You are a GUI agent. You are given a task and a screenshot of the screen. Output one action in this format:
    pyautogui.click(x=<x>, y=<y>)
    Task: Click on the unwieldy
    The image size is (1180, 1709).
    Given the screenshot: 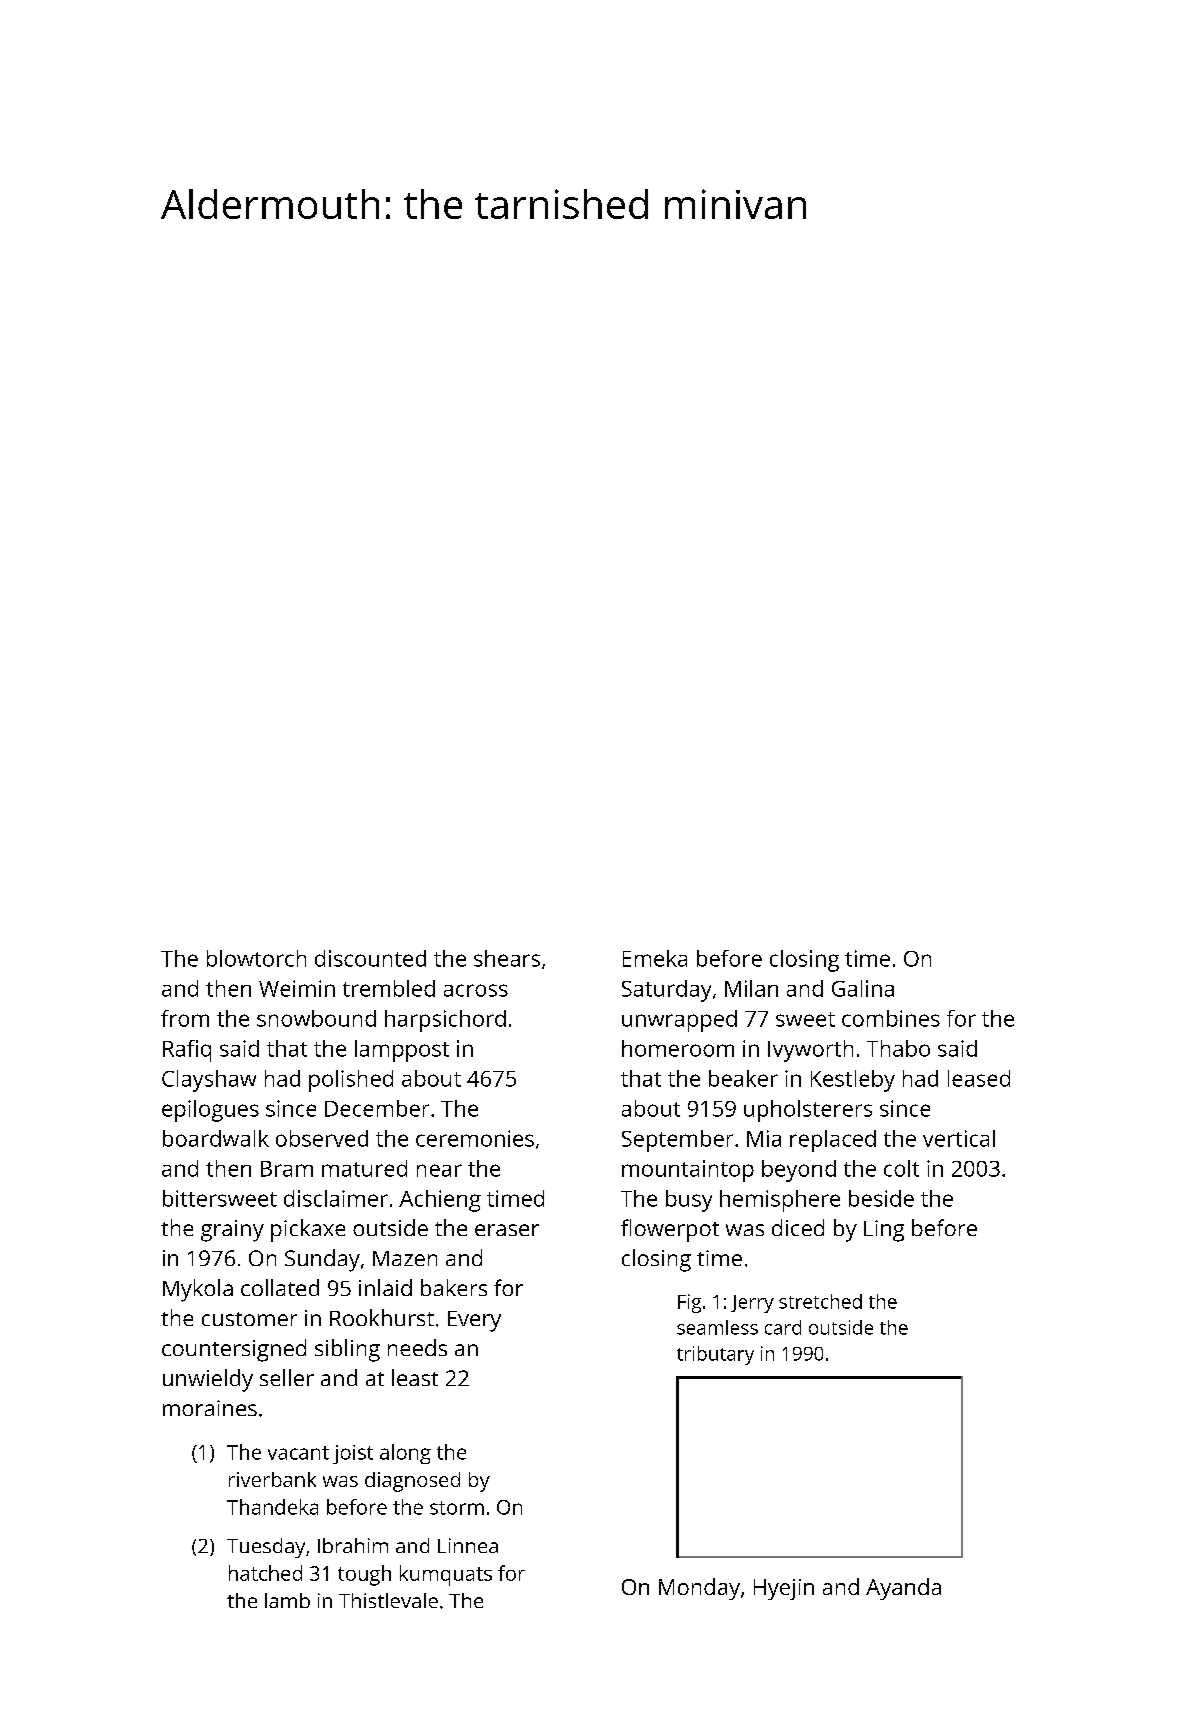 What is the action you would take?
    pyautogui.click(x=208, y=1380)
